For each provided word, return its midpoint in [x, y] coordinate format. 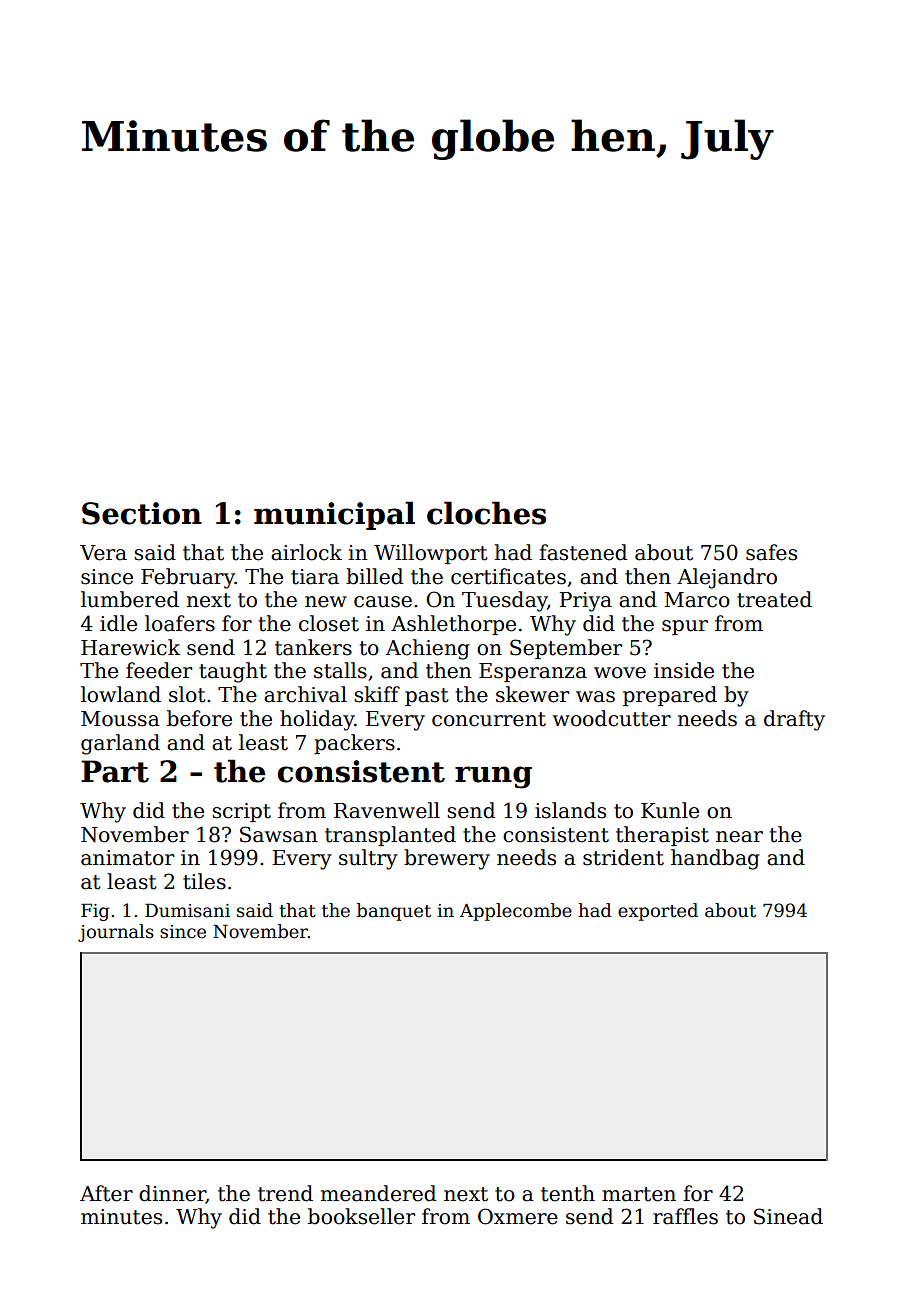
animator [127, 858]
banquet [394, 912]
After [106, 1193]
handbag [715, 859]
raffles [685, 1216]
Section [142, 513]
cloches [486, 513]
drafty [794, 720]
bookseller [361, 1216]
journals [116, 933]
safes [771, 552]
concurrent [489, 719]
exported [658, 912]
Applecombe [516, 912]
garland [120, 744]
